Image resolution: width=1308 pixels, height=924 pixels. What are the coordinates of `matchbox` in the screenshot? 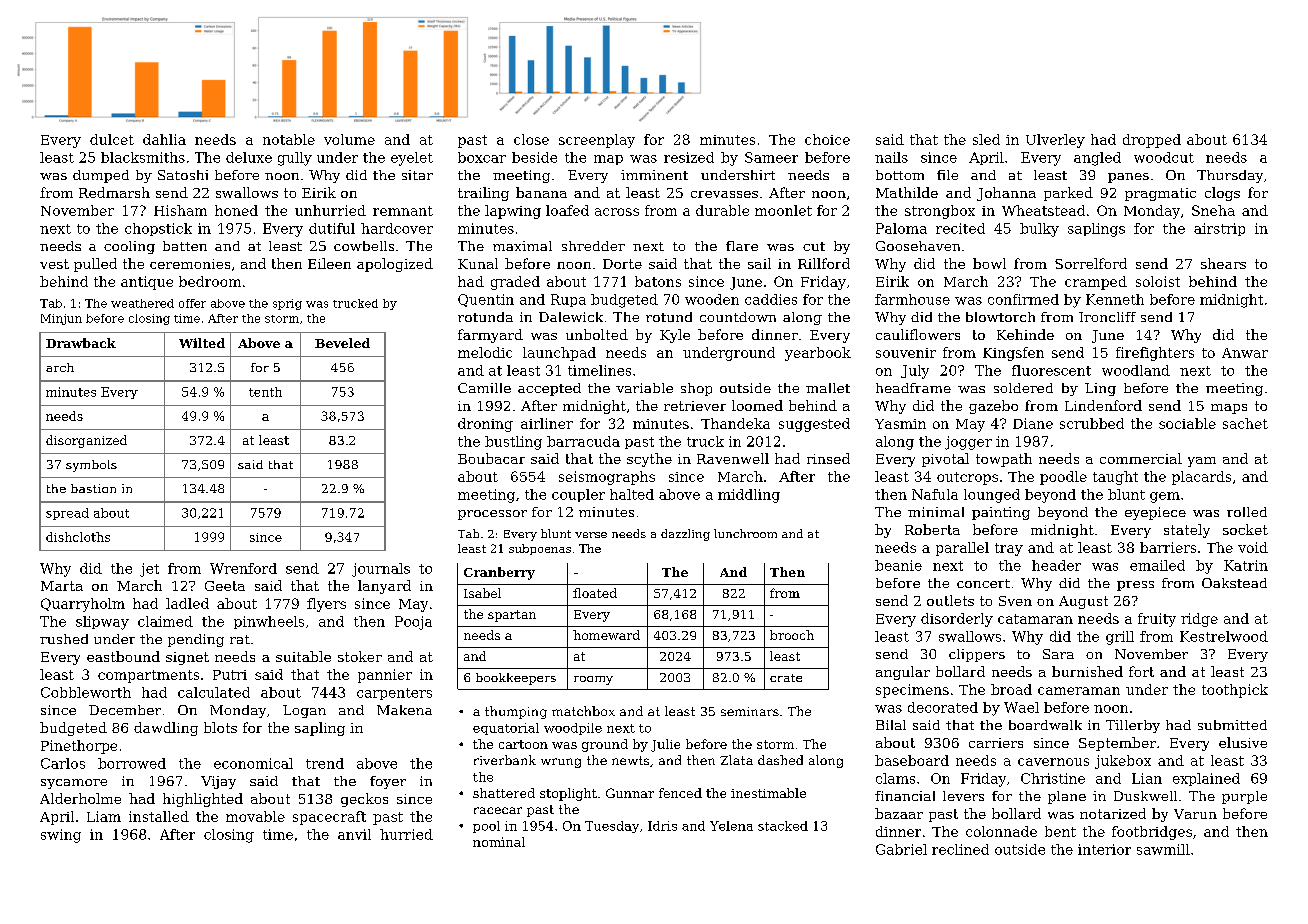 It's located at (583, 711).
